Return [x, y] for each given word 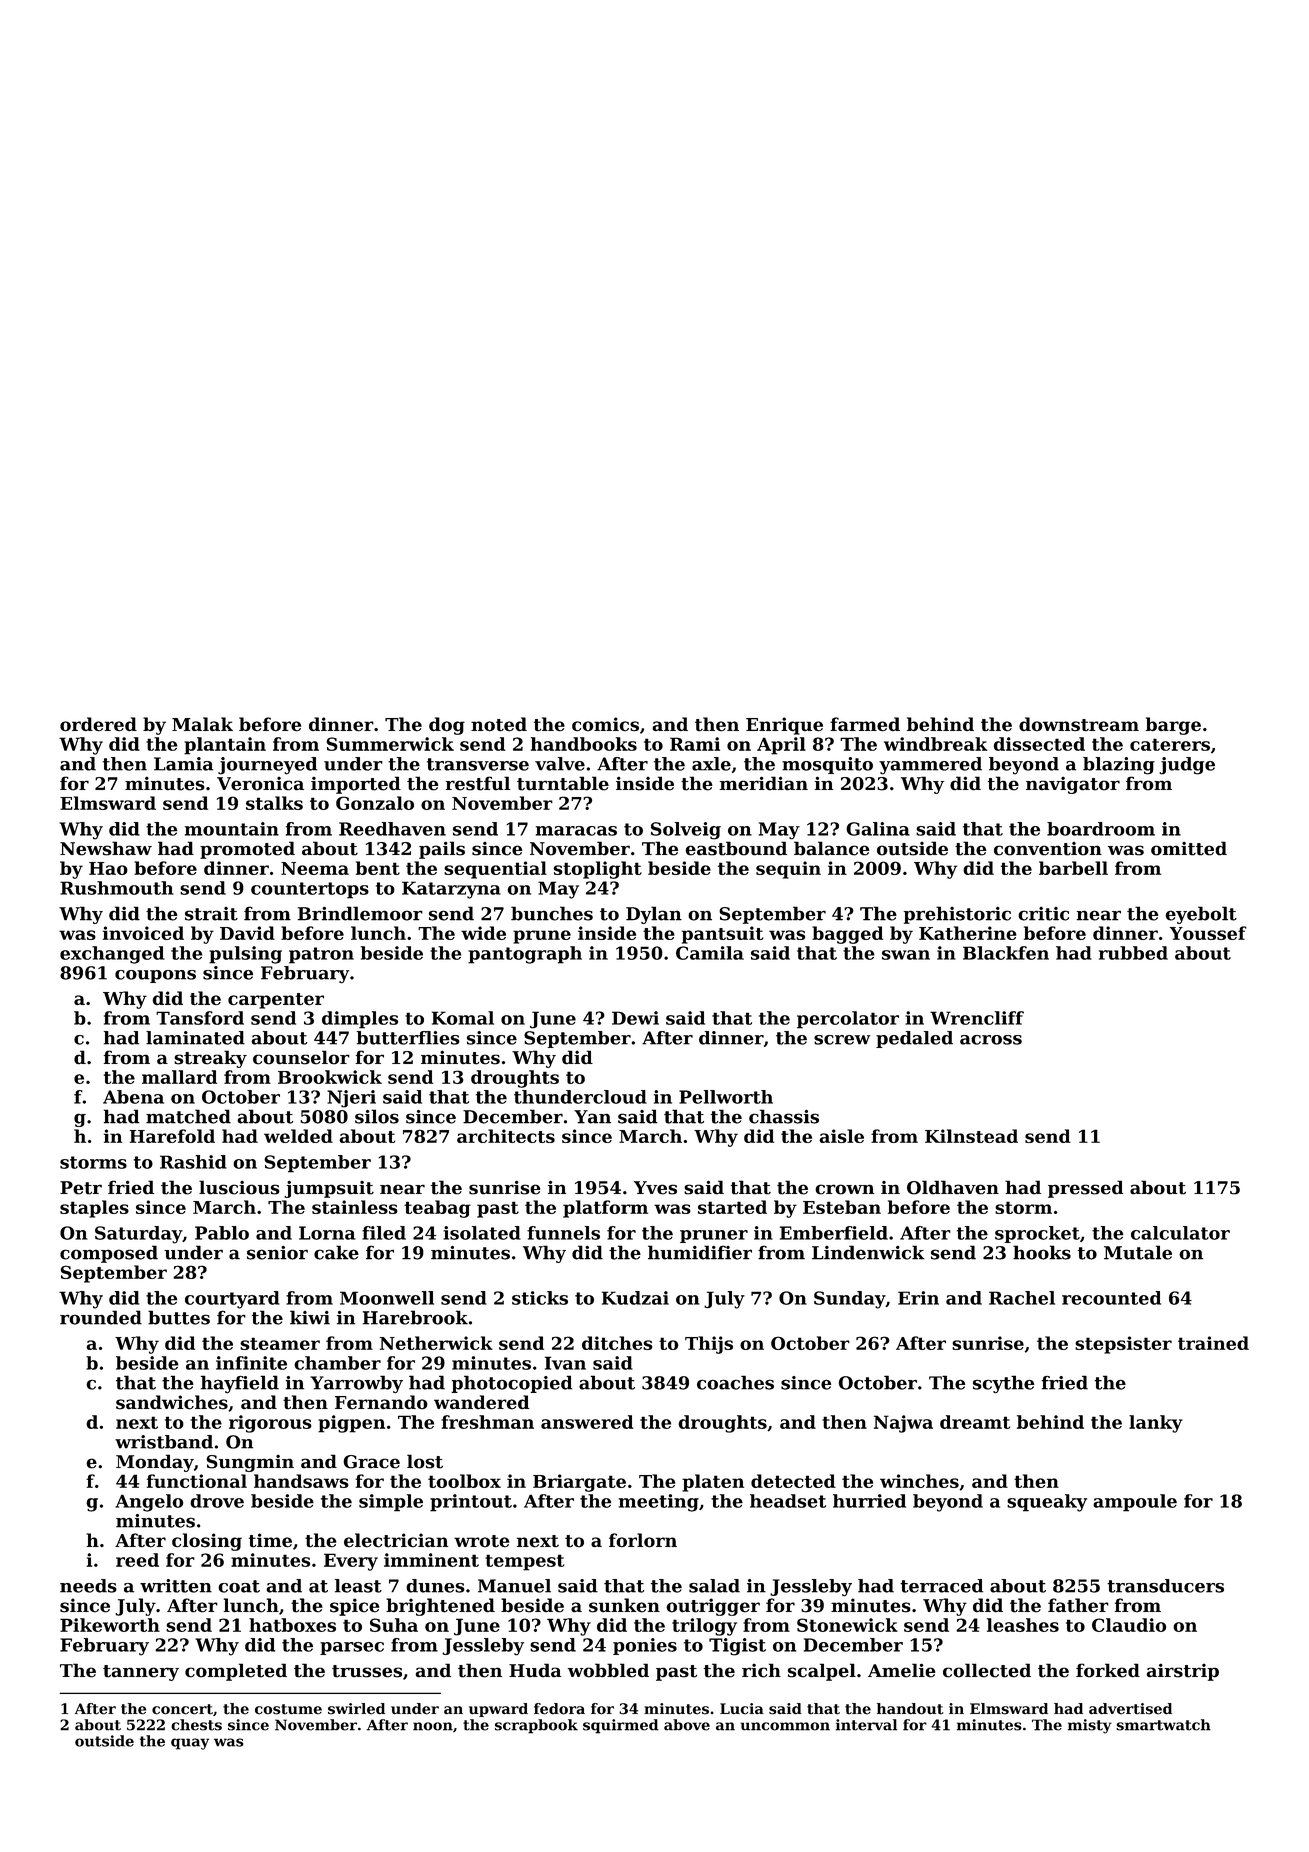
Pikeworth [110, 1625]
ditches [617, 1343]
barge [1173, 726]
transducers [1165, 1586]
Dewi [635, 1018]
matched [188, 1116]
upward [498, 1710]
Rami [695, 744]
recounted [1111, 1298]
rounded [101, 1317]
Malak [202, 724]
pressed [1085, 1189]
